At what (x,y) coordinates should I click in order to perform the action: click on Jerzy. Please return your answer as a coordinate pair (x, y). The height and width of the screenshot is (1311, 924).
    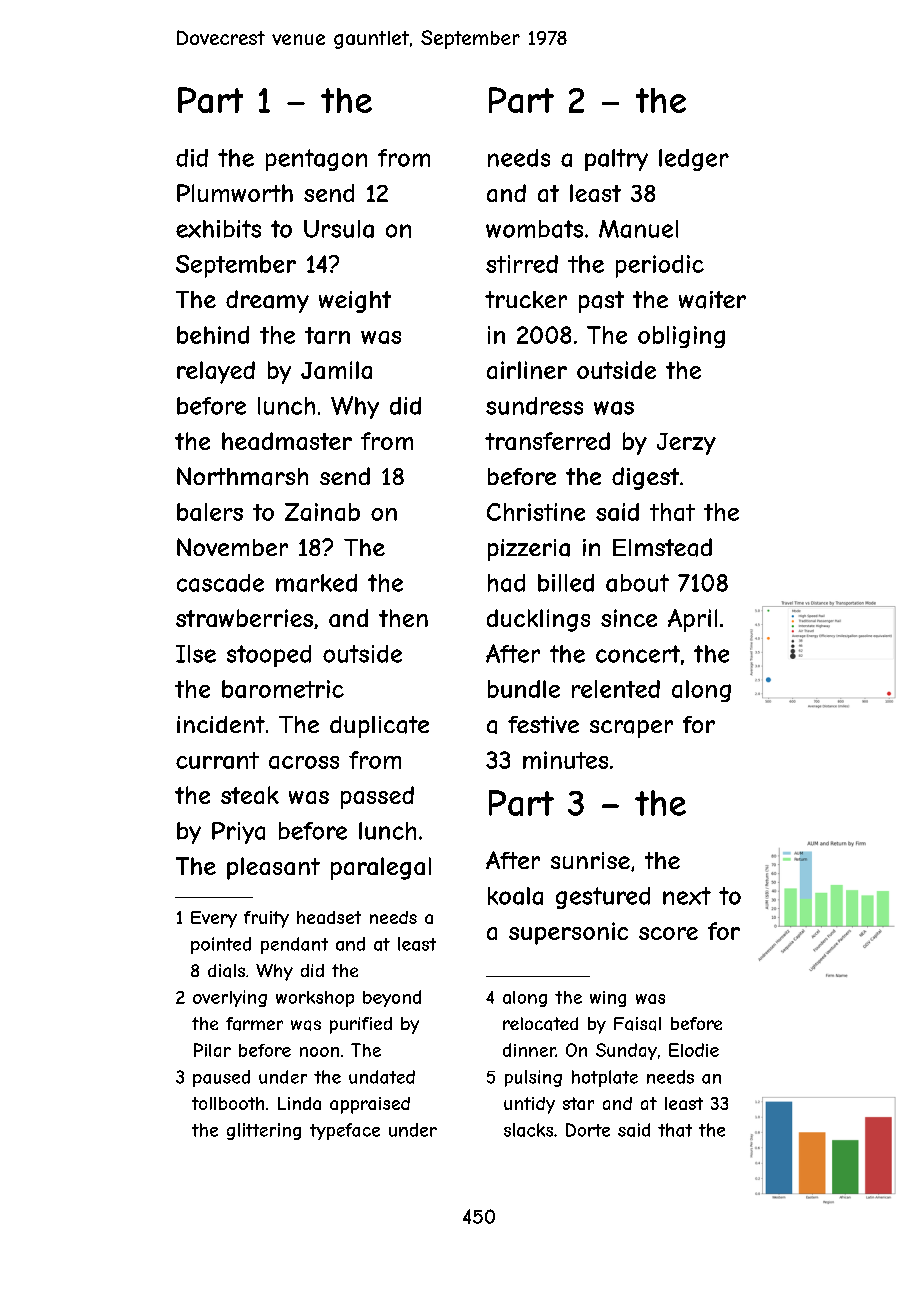
    Looking at the image, I should click on (686, 444).
